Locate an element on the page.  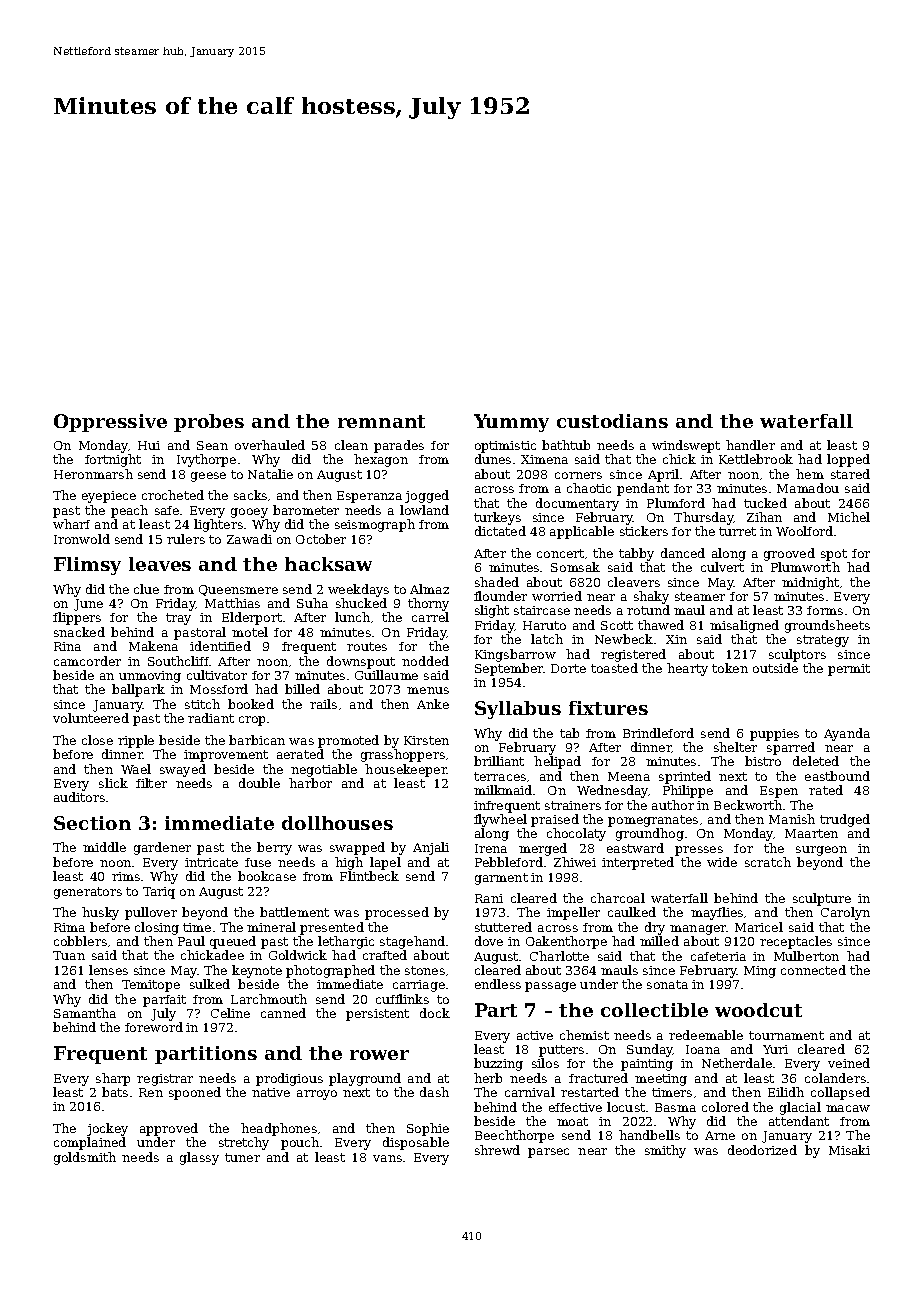
persistent is located at coordinates (377, 1015).
